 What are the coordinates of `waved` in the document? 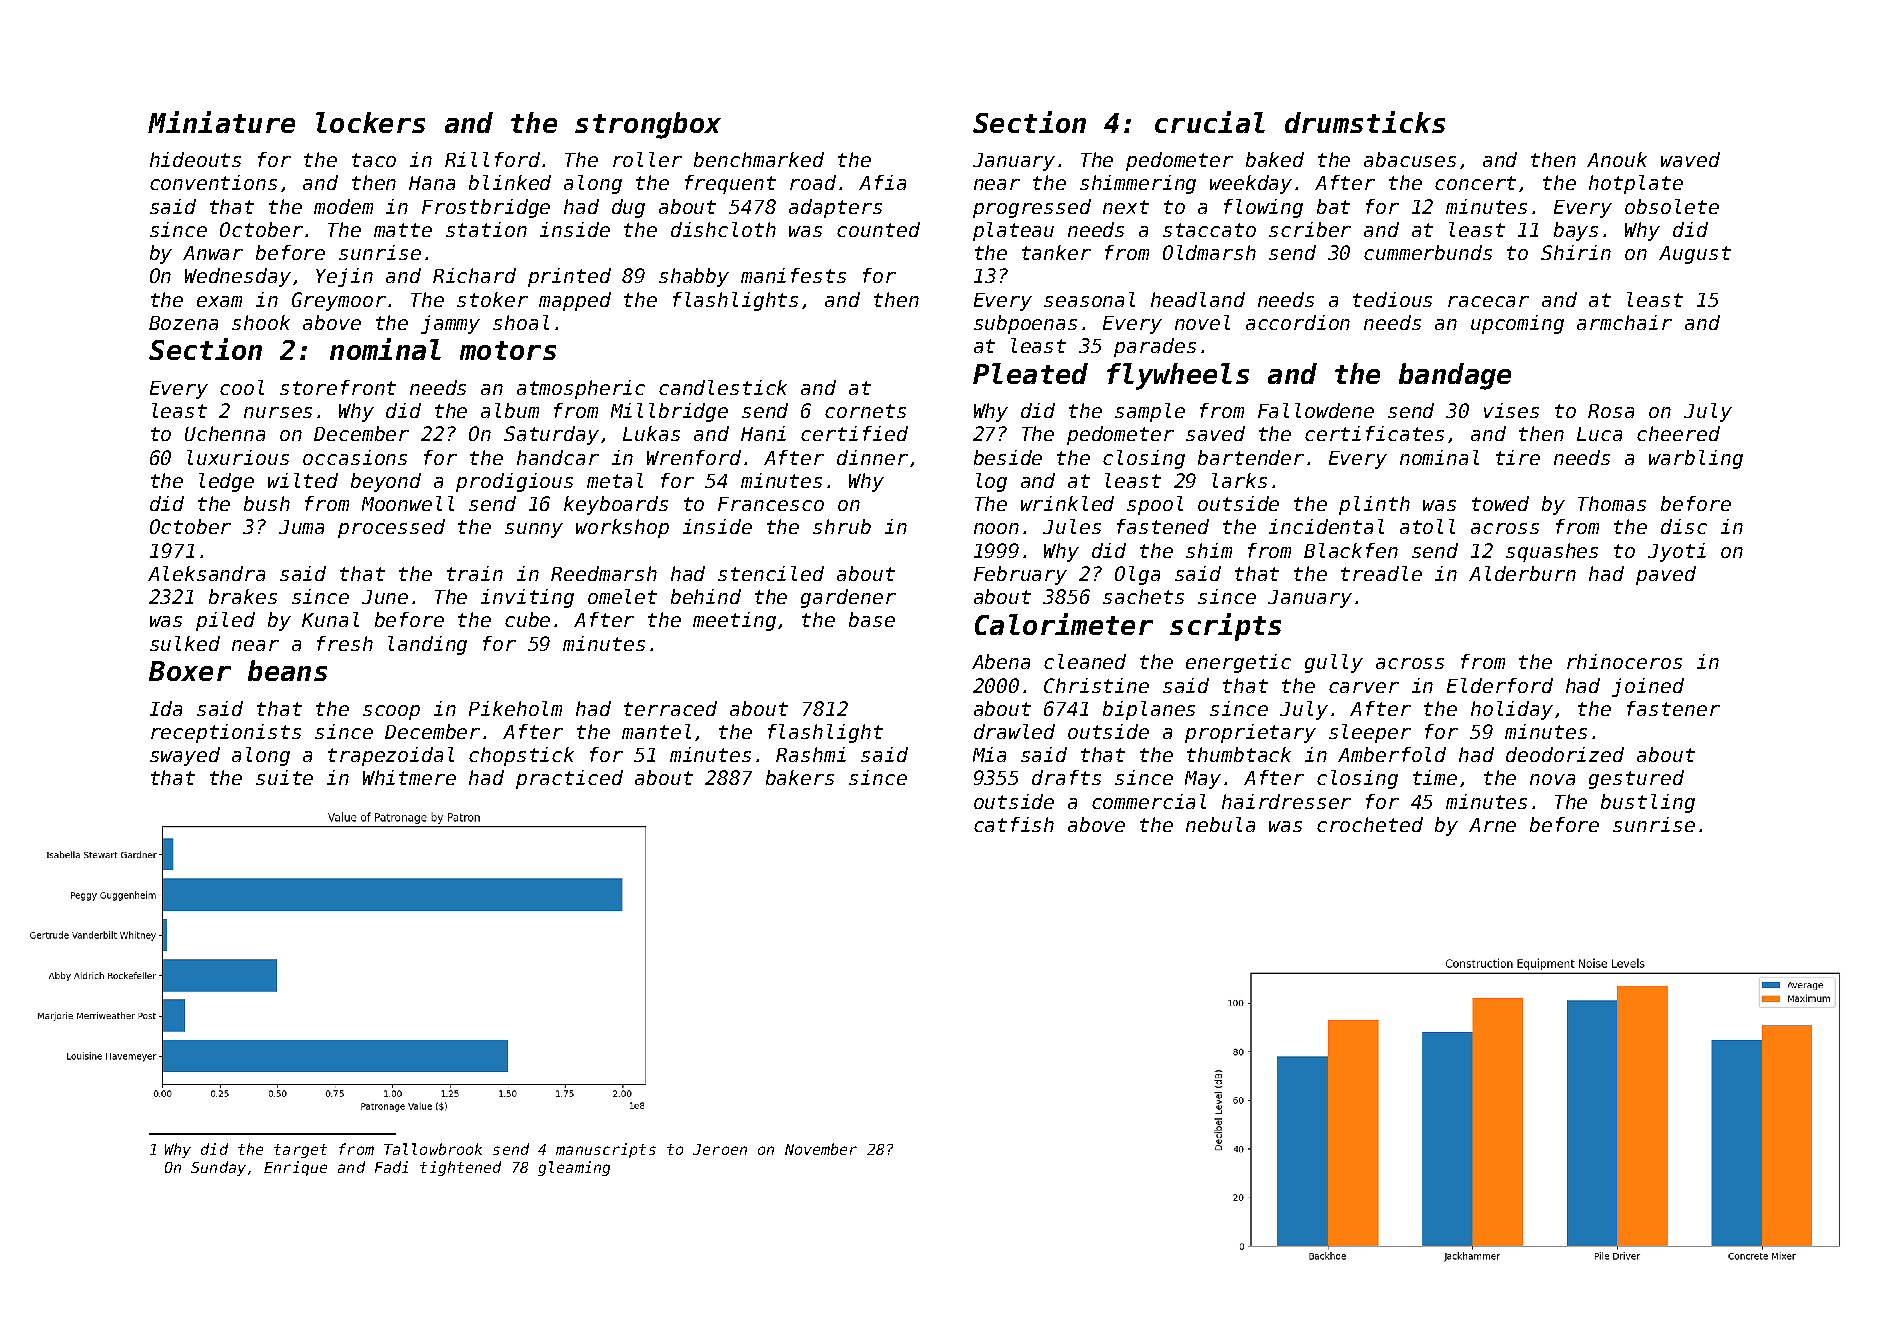 It's located at (1690, 159).
